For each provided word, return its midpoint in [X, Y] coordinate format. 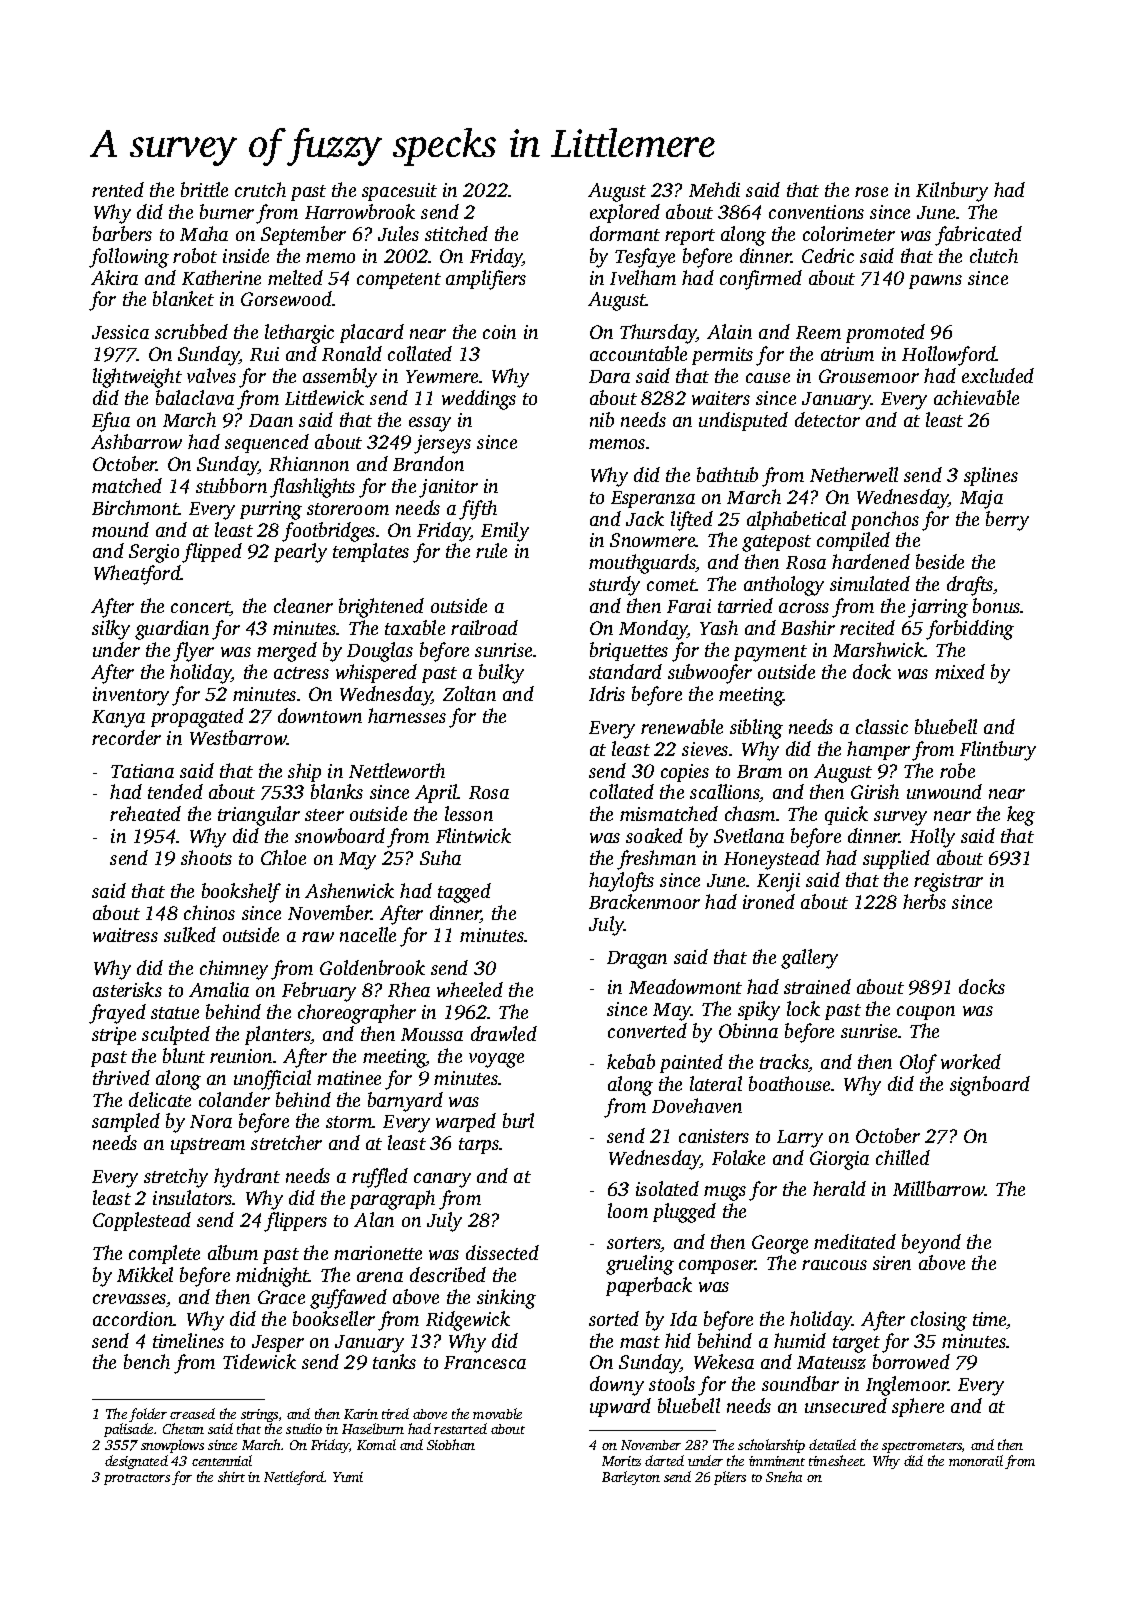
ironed [769, 901]
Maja [981, 499]
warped [466, 1122]
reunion [242, 1056]
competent [399, 281]
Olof [918, 1064]
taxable [415, 627]
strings [259, 1415]
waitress [125, 935]
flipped [212, 553]
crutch [260, 189]
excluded [998, 375]
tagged [464, 893]
